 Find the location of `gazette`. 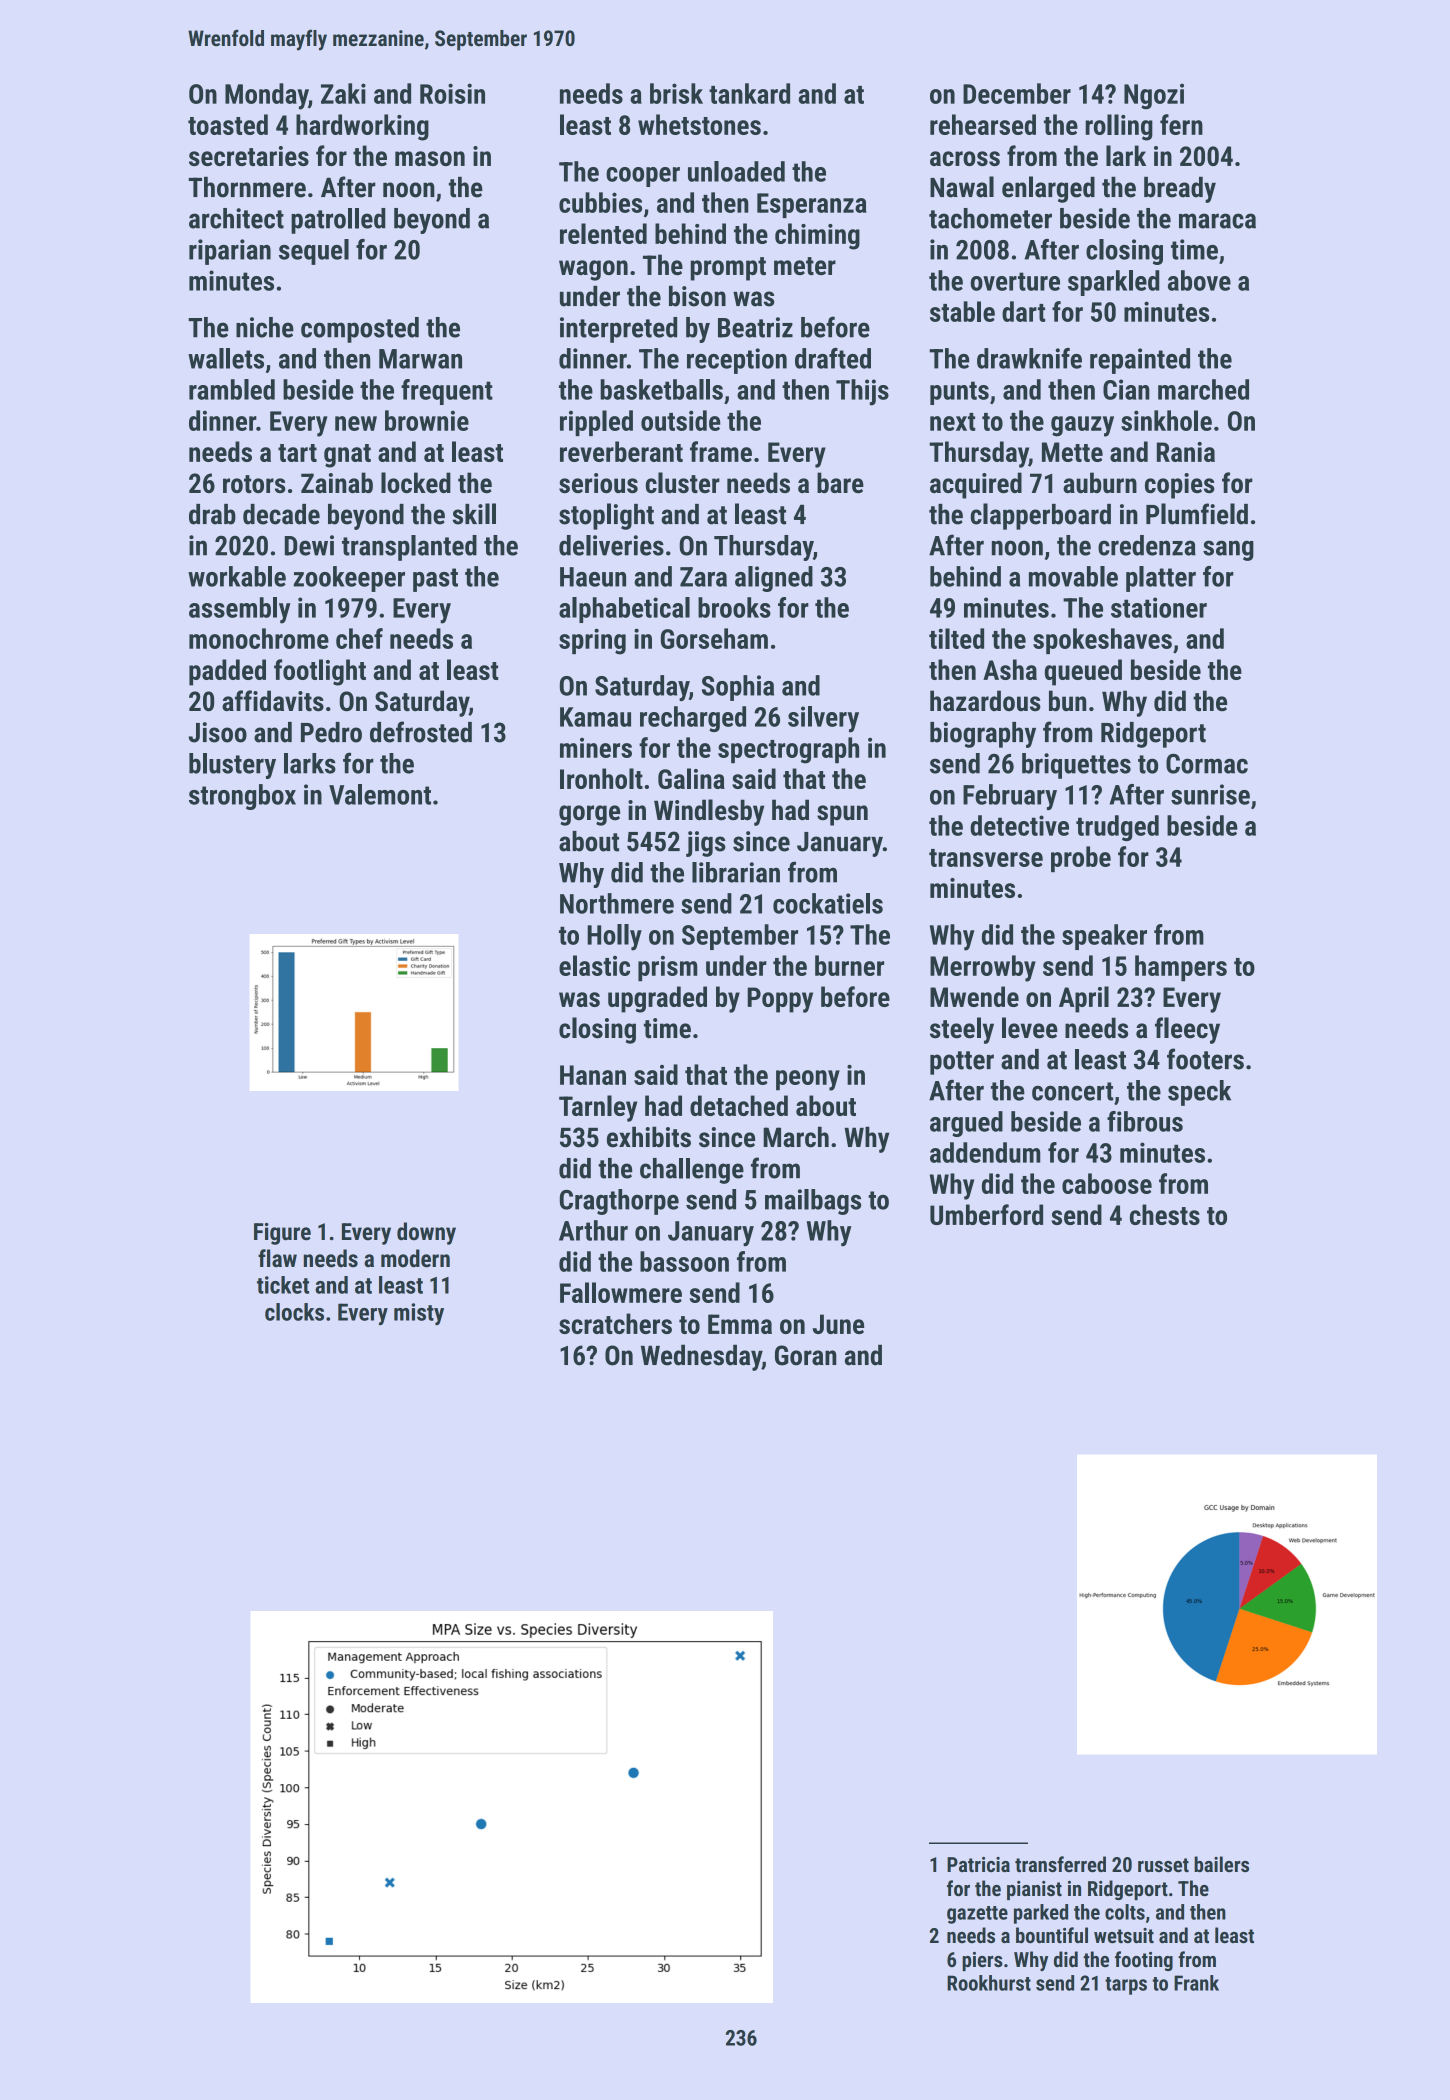

gazette is located at coordinates (977, 1915).
